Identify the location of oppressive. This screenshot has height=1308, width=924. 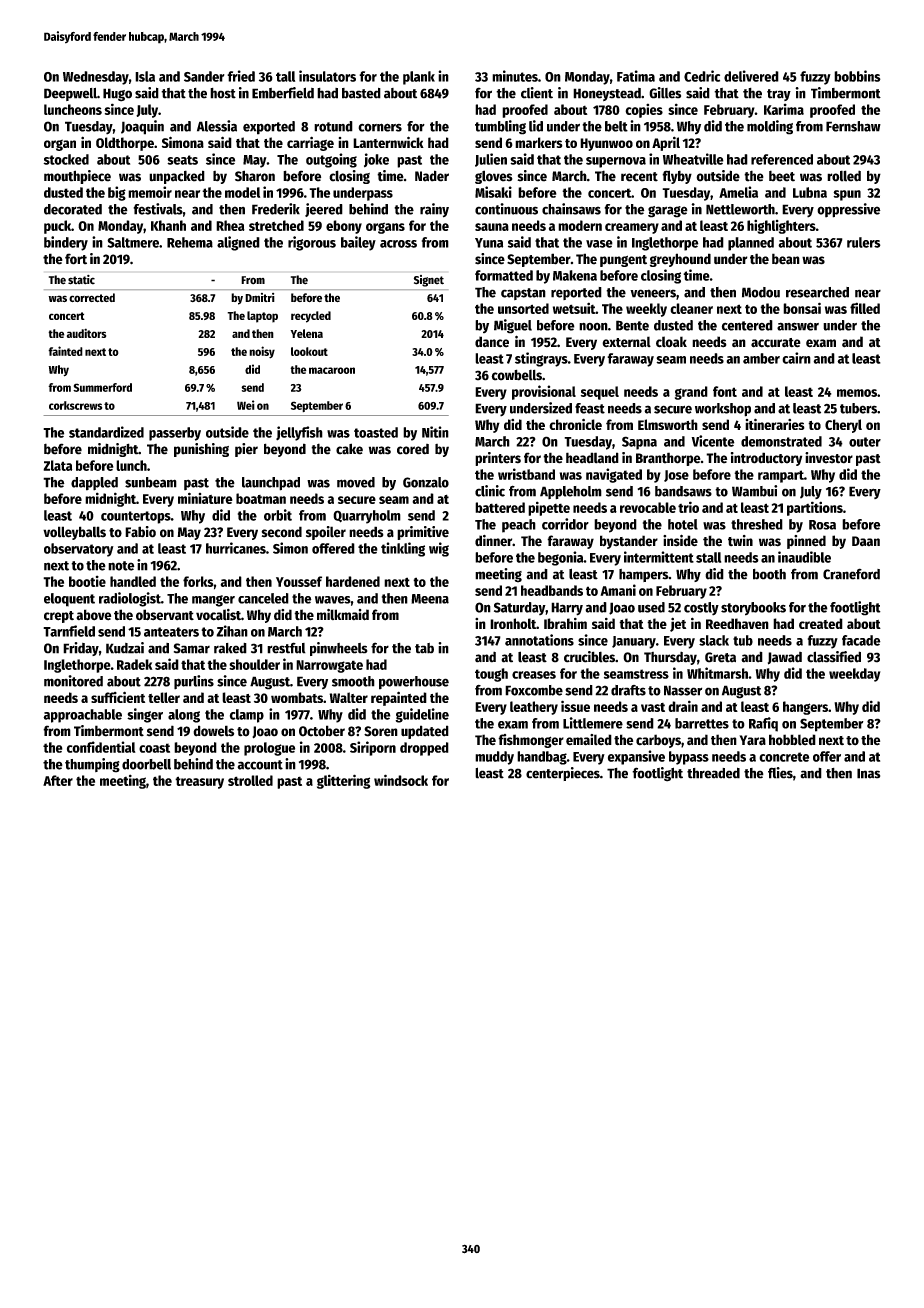
(849, 210).
